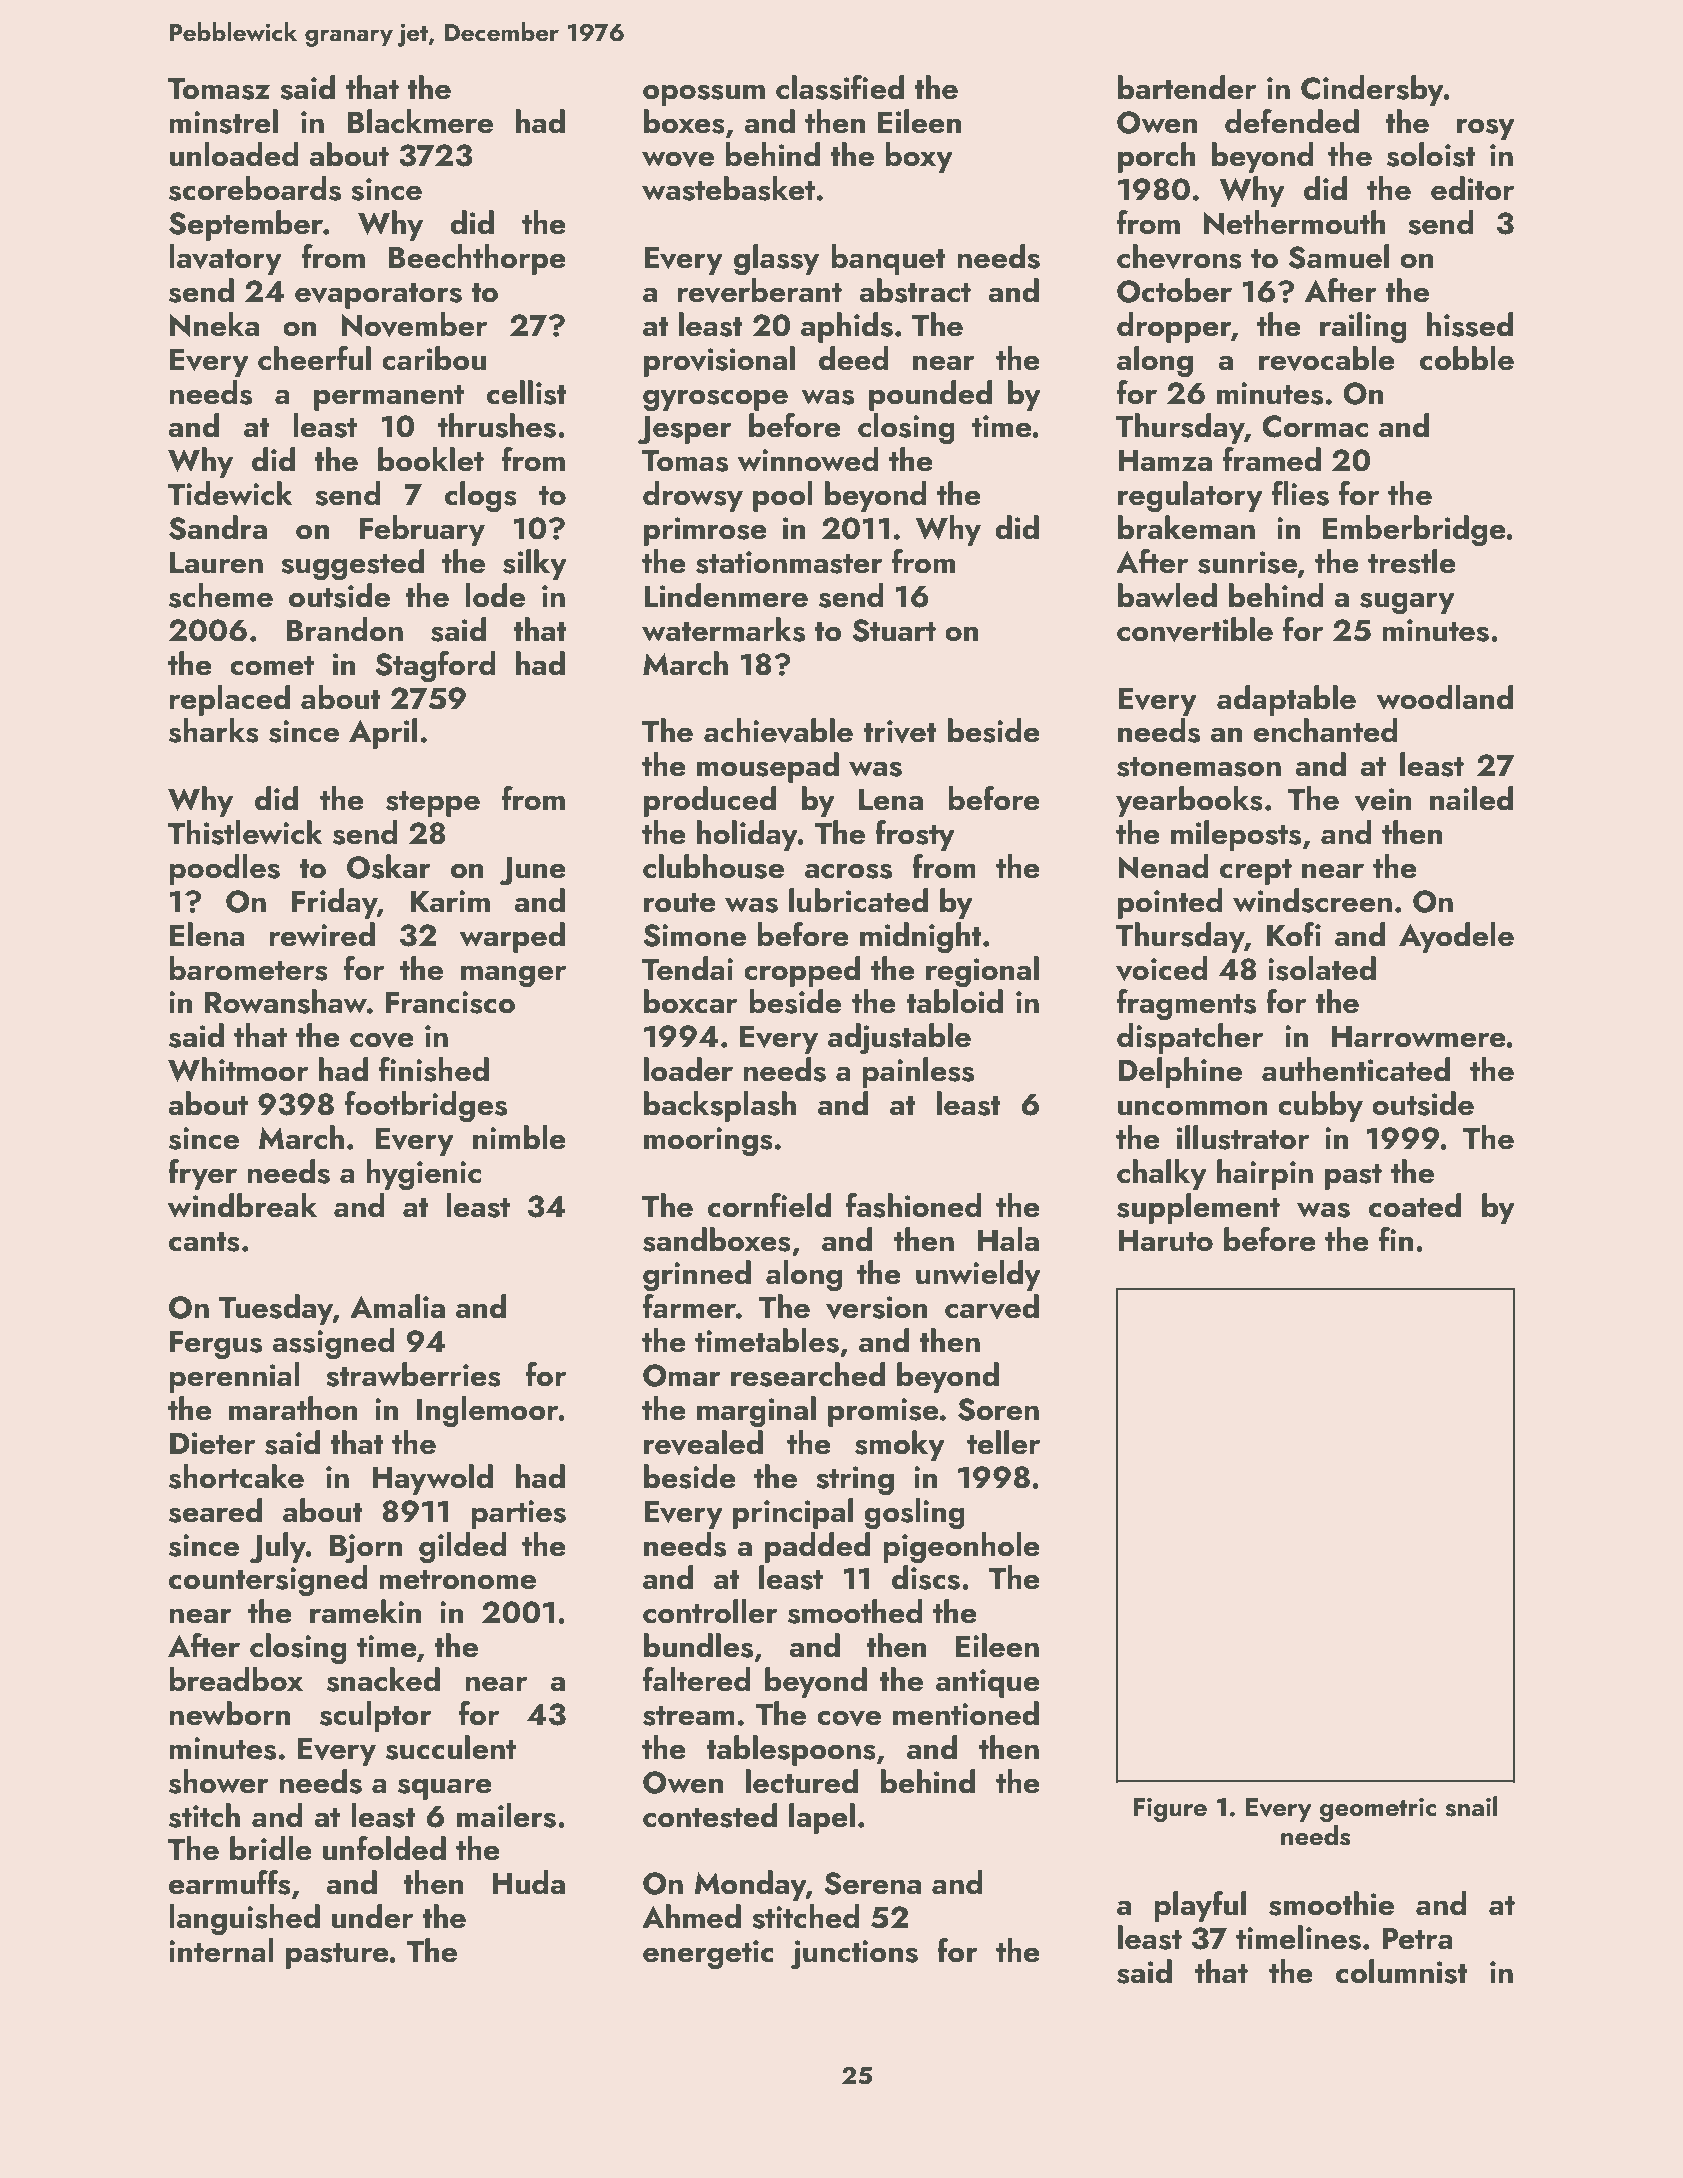 The width and height of the screenshot is (1683, 2178). Describe the element at coordinates (221, 1950) in the screenshot. I see `internal` at that location.
